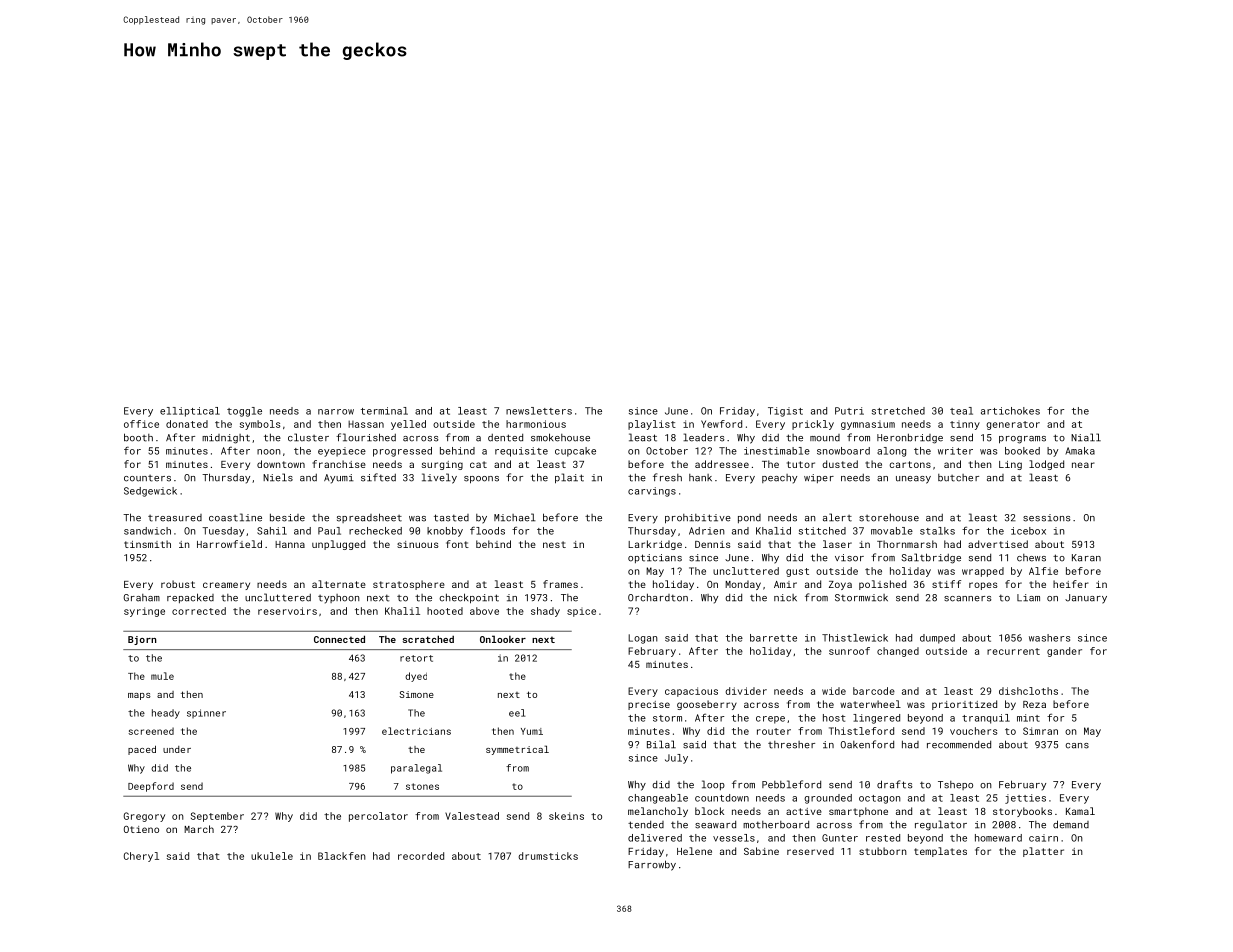  I want to click on Cheryl, so click(141, 857).
